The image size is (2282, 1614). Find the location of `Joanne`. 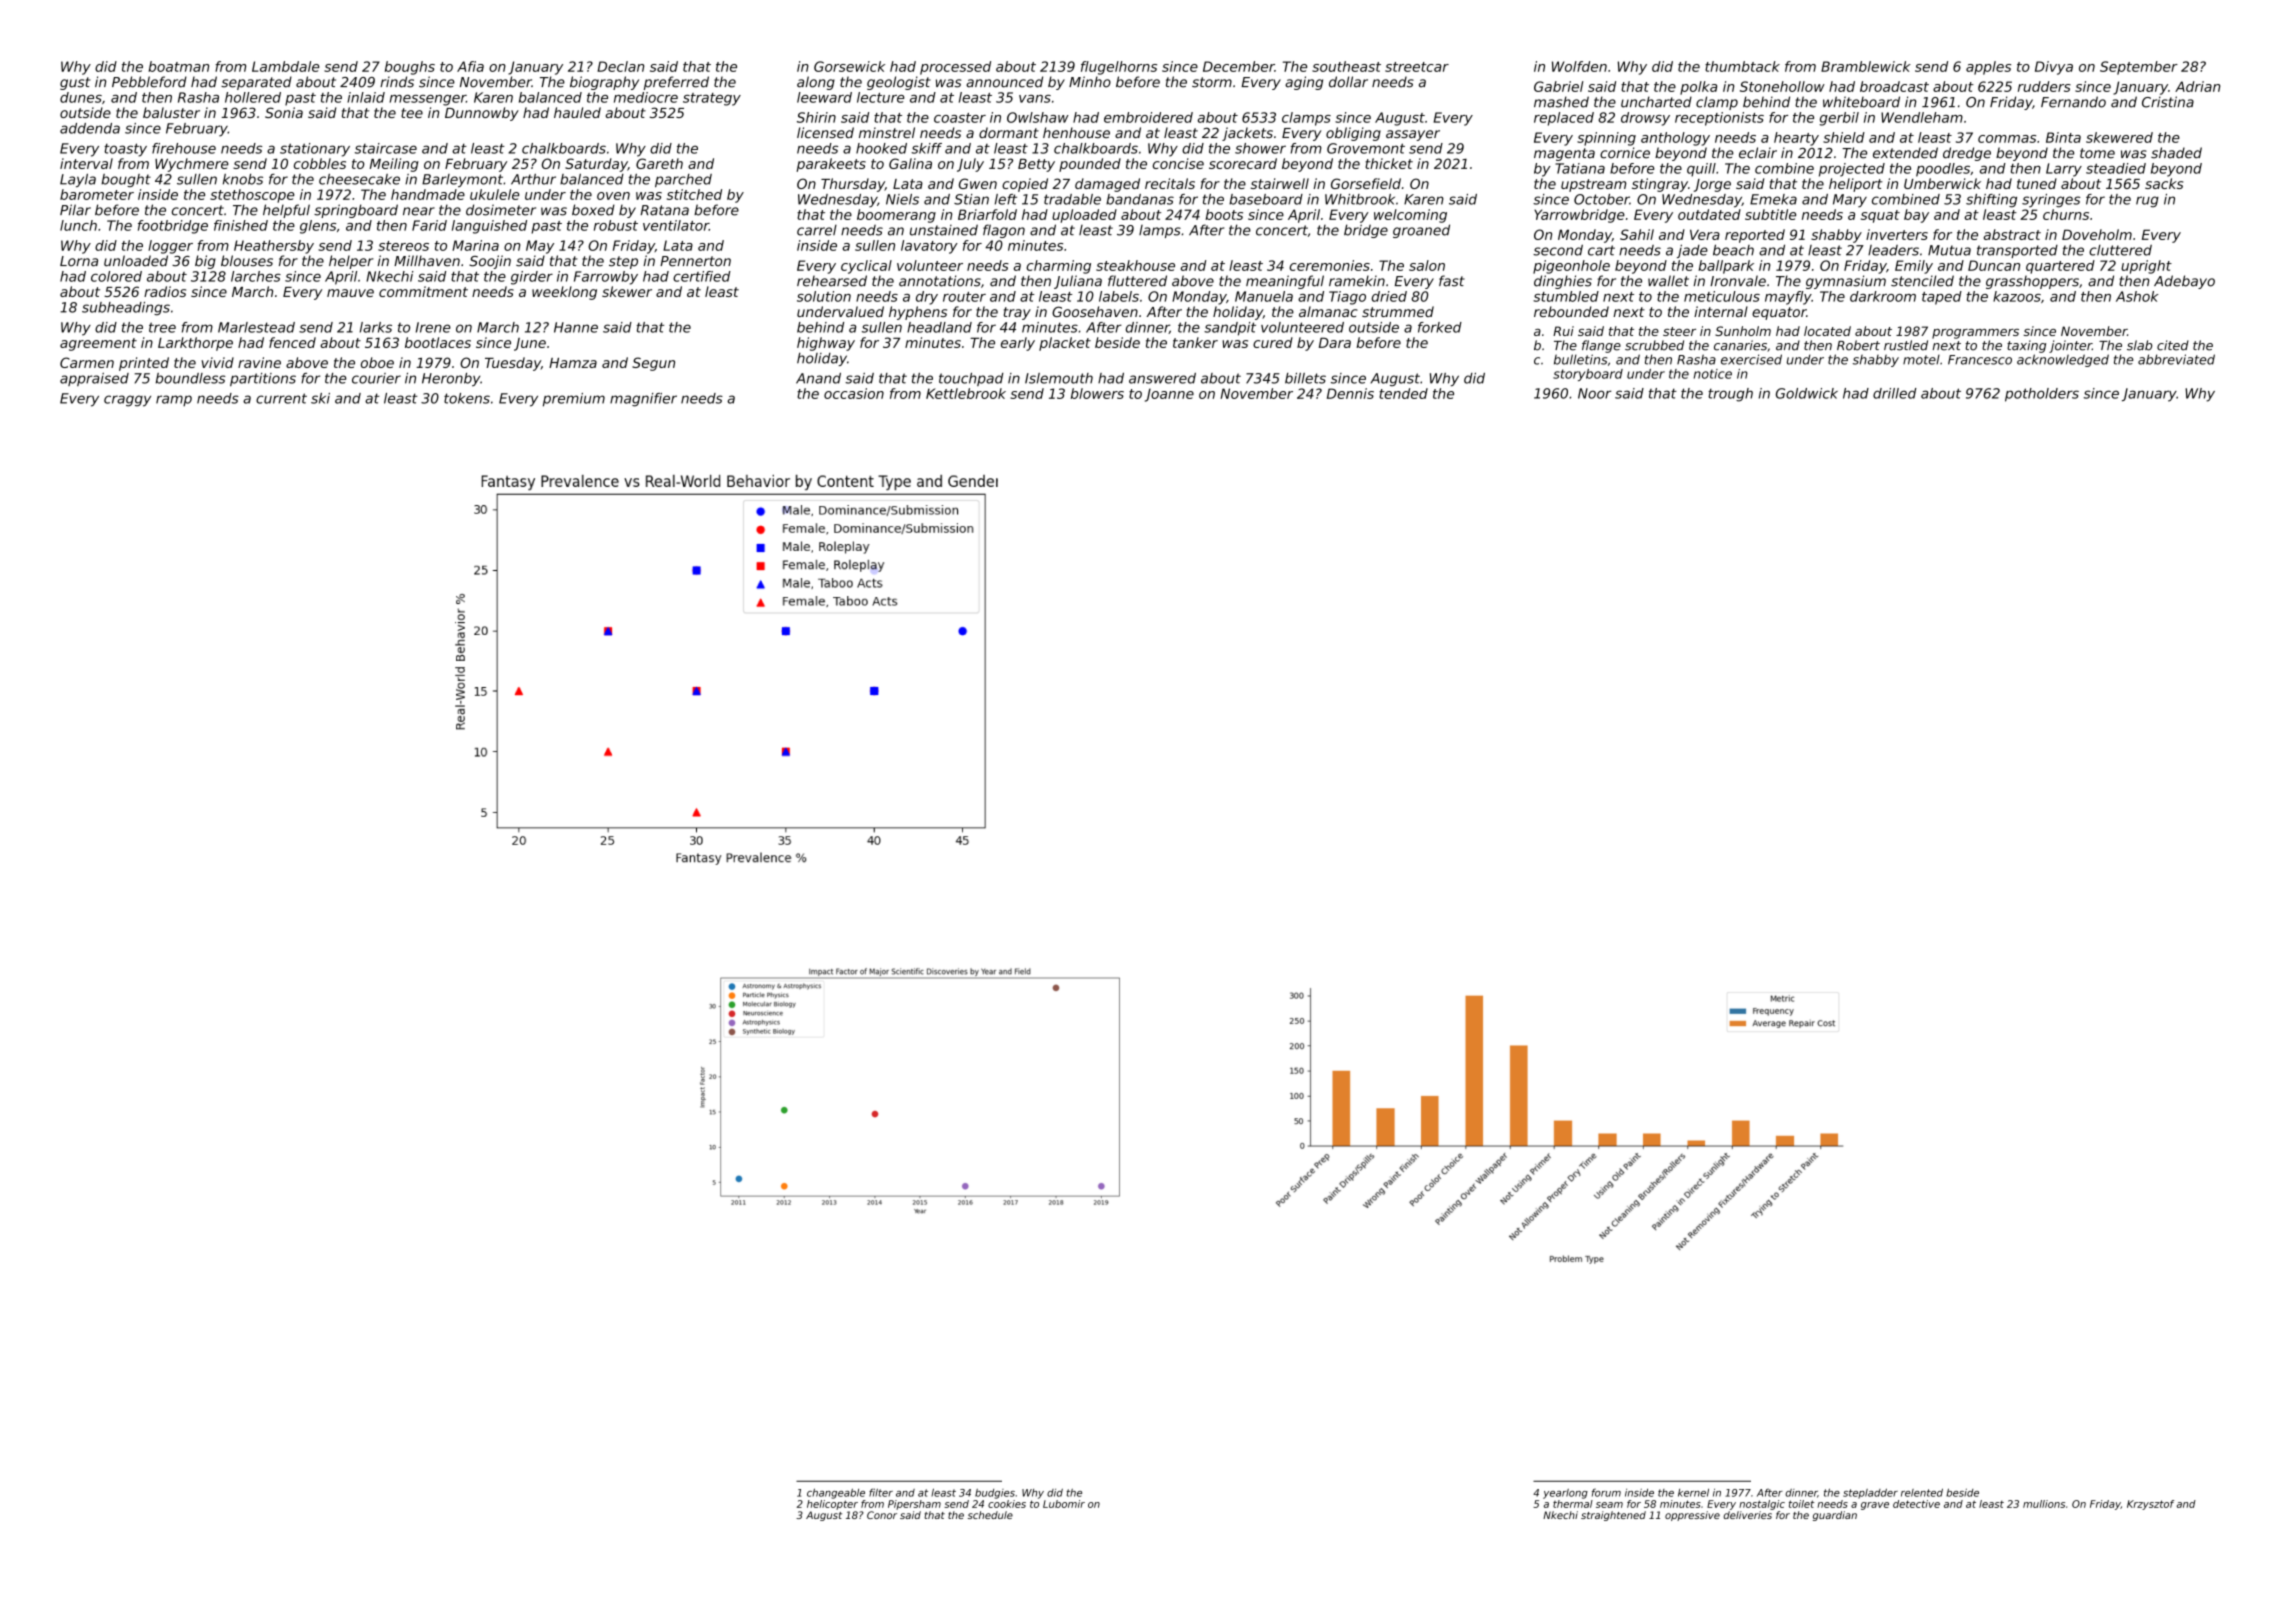

Joanne is located at coordinates (1169, 395).
